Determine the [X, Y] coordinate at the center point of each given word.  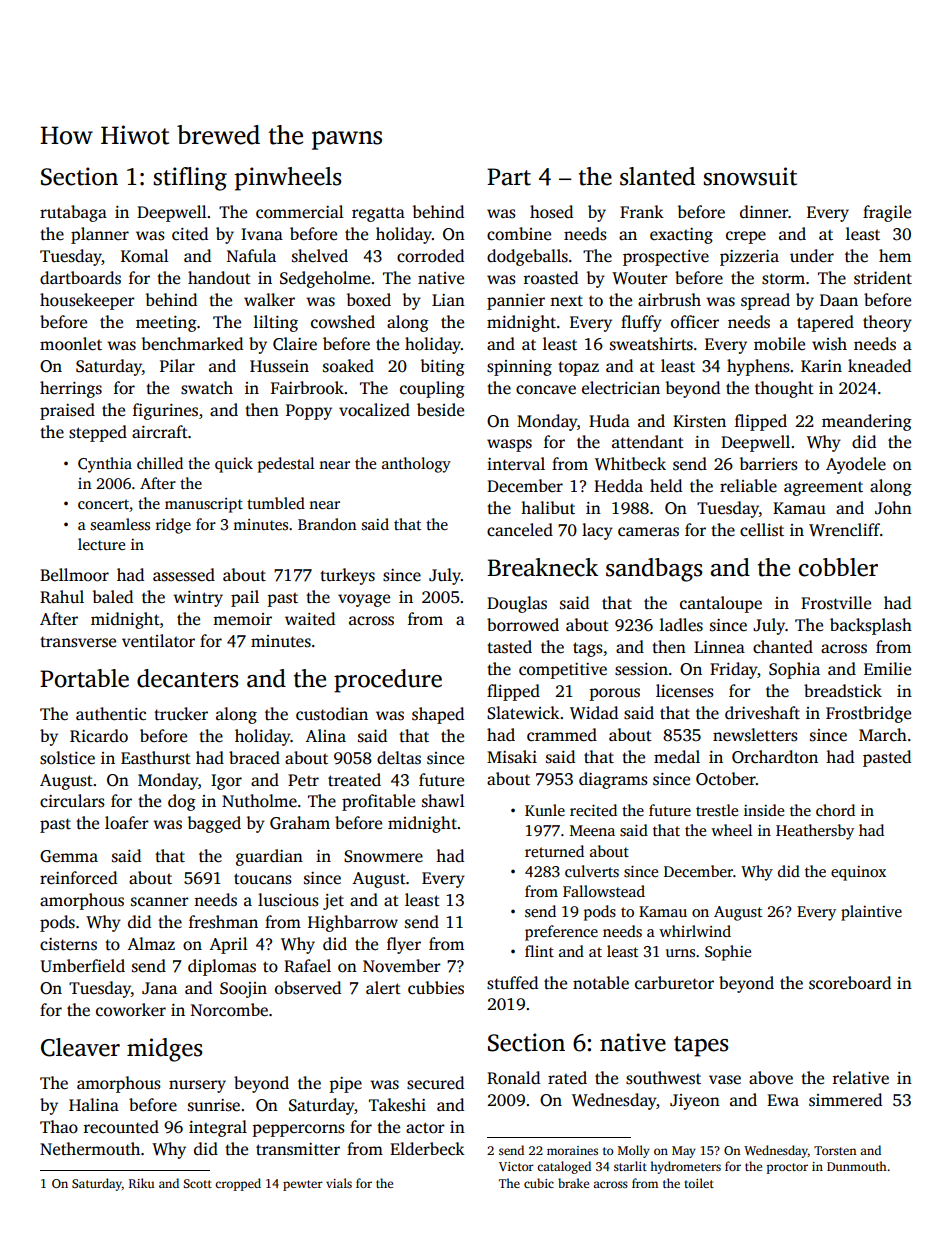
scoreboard [850, 983]
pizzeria [749, 258]
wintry [198, 599]
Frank [642, 211]
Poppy [309, 412]
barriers [769, 464]
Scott [197, 1183]
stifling [190, 179]
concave [546, 390]
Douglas [517, 604]
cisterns [68, 944]
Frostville [836, 603]
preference [561, 933]
